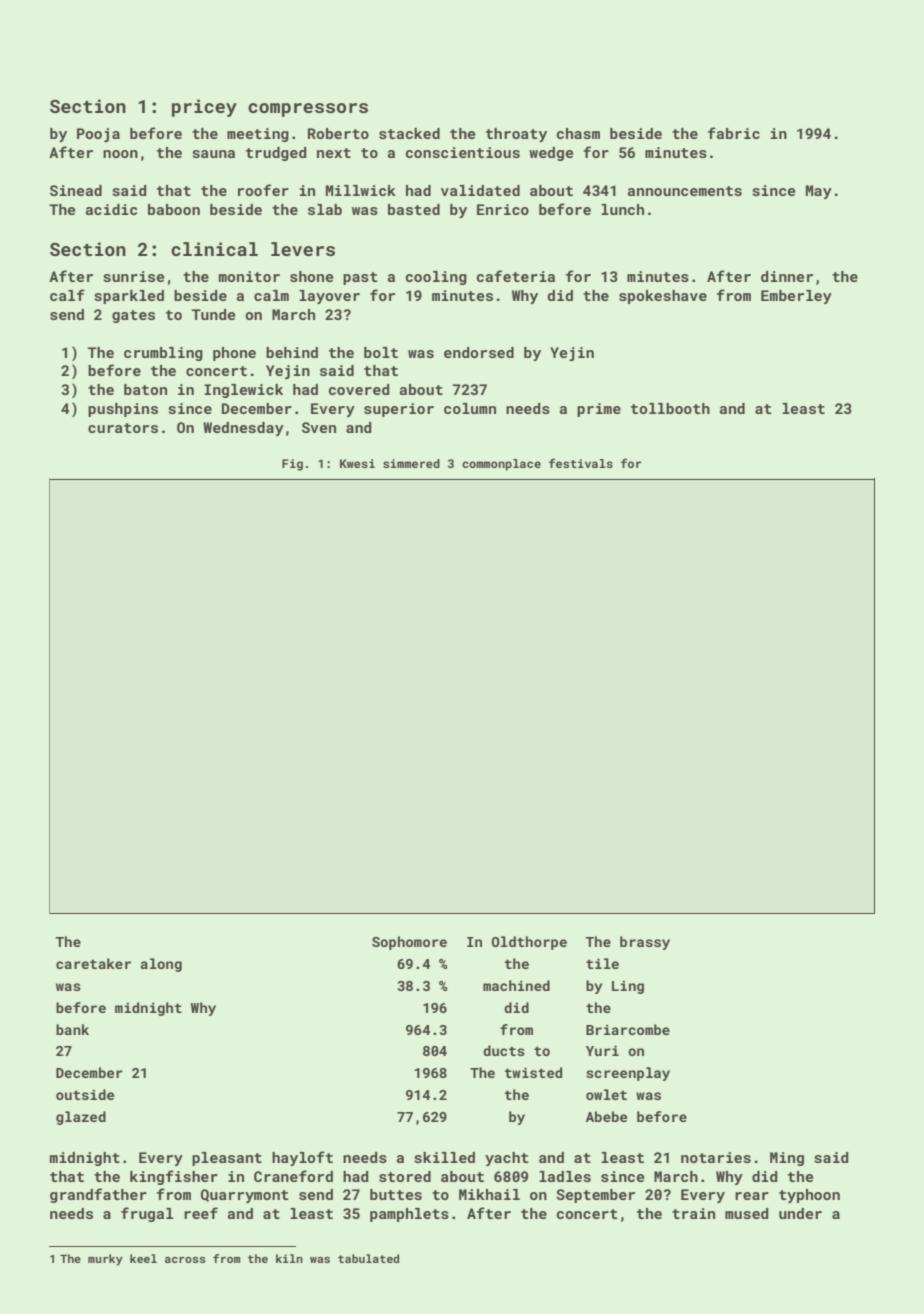 The height and width of the page is (1314, 924). What do you see at coordinates (479, 352) in the page?
I see `endorsed` at bounding box center [479, 352].
